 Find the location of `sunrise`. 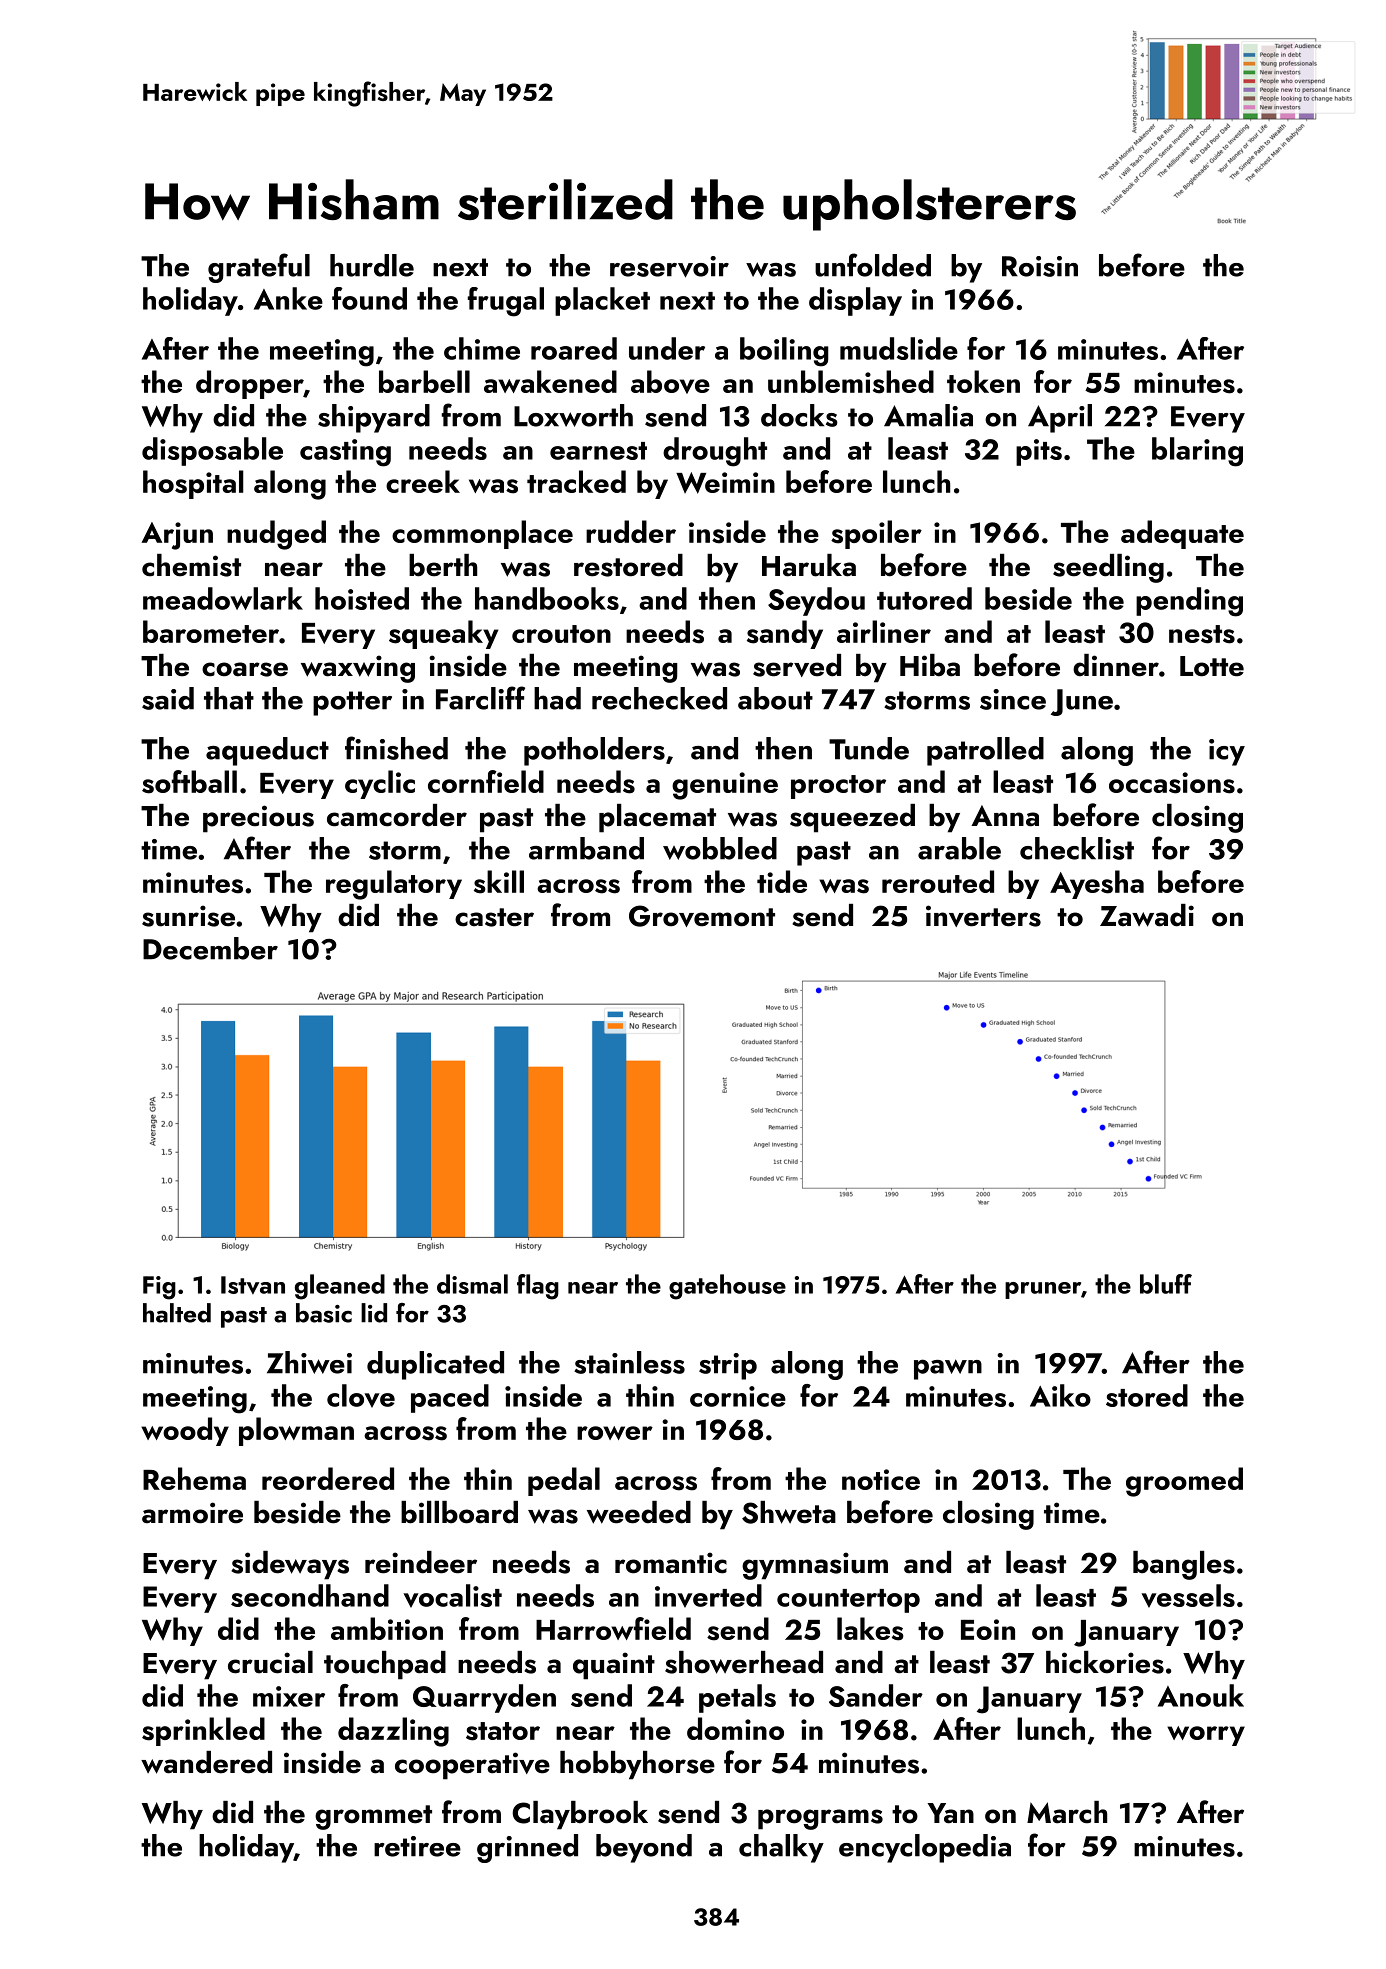

sunrise is located at coordinates (188, 916).
